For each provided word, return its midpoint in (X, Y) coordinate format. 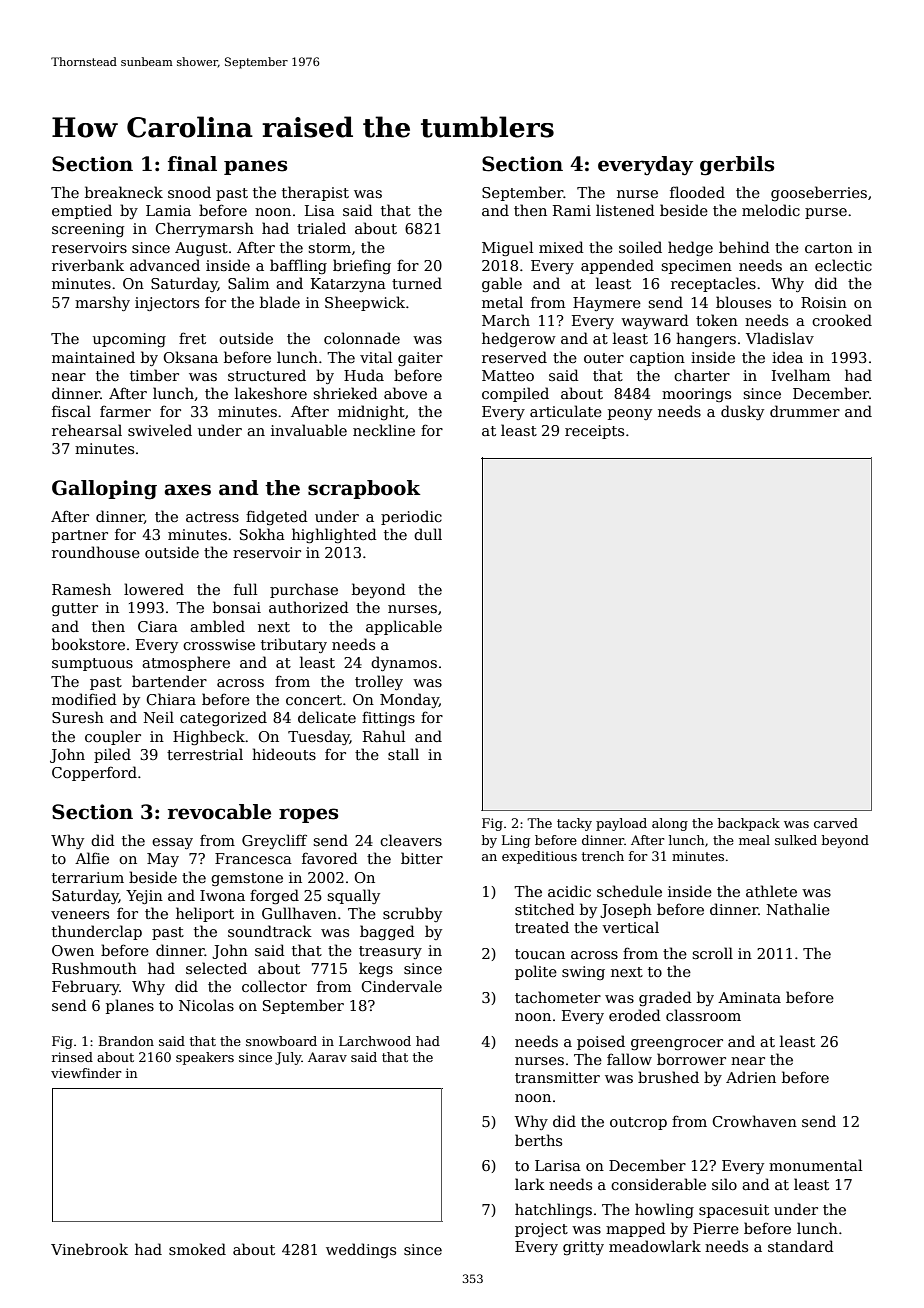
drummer (805, 411)
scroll (712, 953)
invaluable (309, 430)
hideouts (284, 754)
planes (130, 1006)
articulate (566, 411)
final (192, 164)
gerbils (737, 166)
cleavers (411, 840)
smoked (197, 1249)
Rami (572, 210)
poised (601, 1042)
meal (754, 840)
